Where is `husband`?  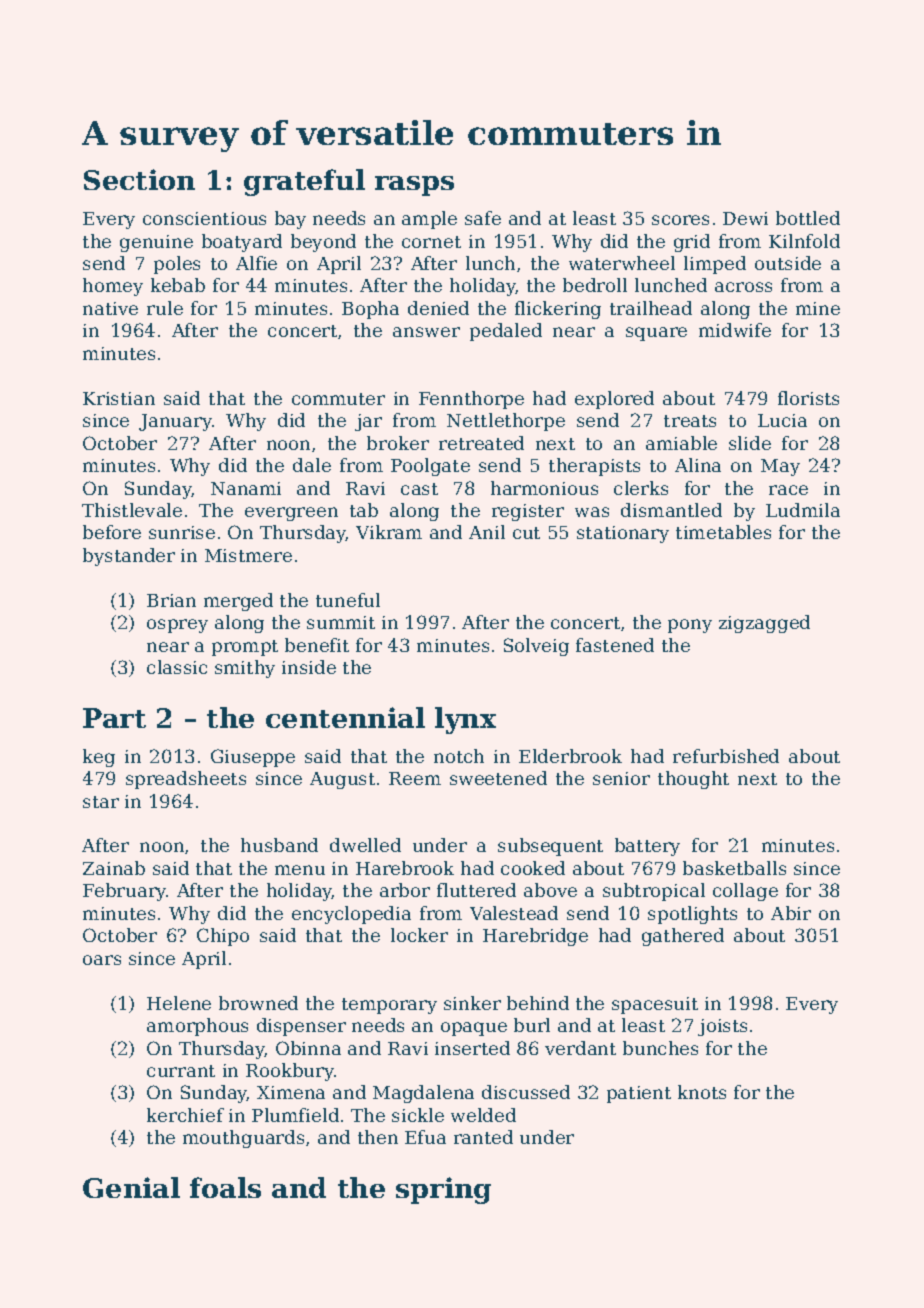 husband is located at coordinates (279, 845).
